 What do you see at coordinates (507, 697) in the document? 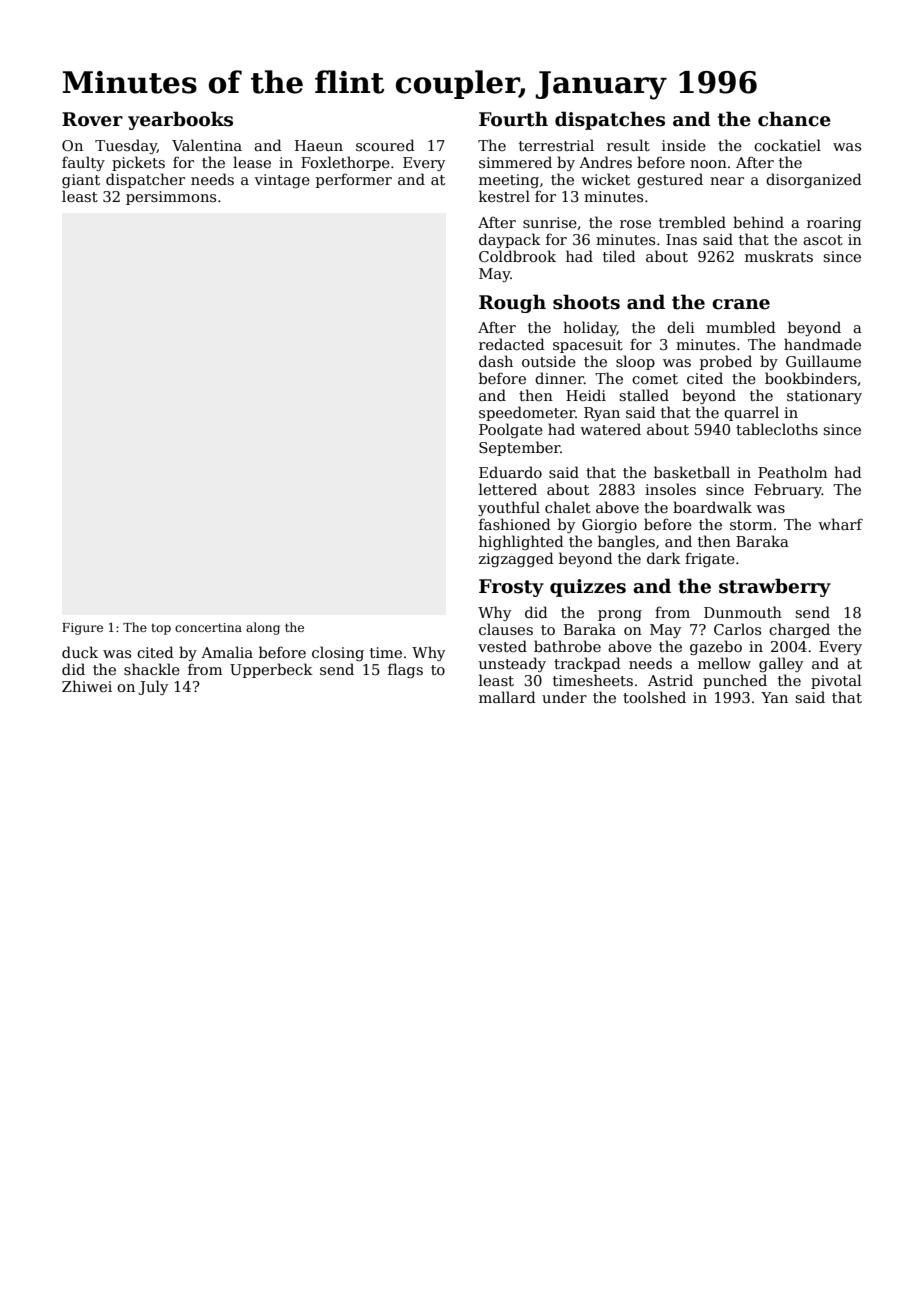
I see `mallard` at bounding box center [507, 697].
